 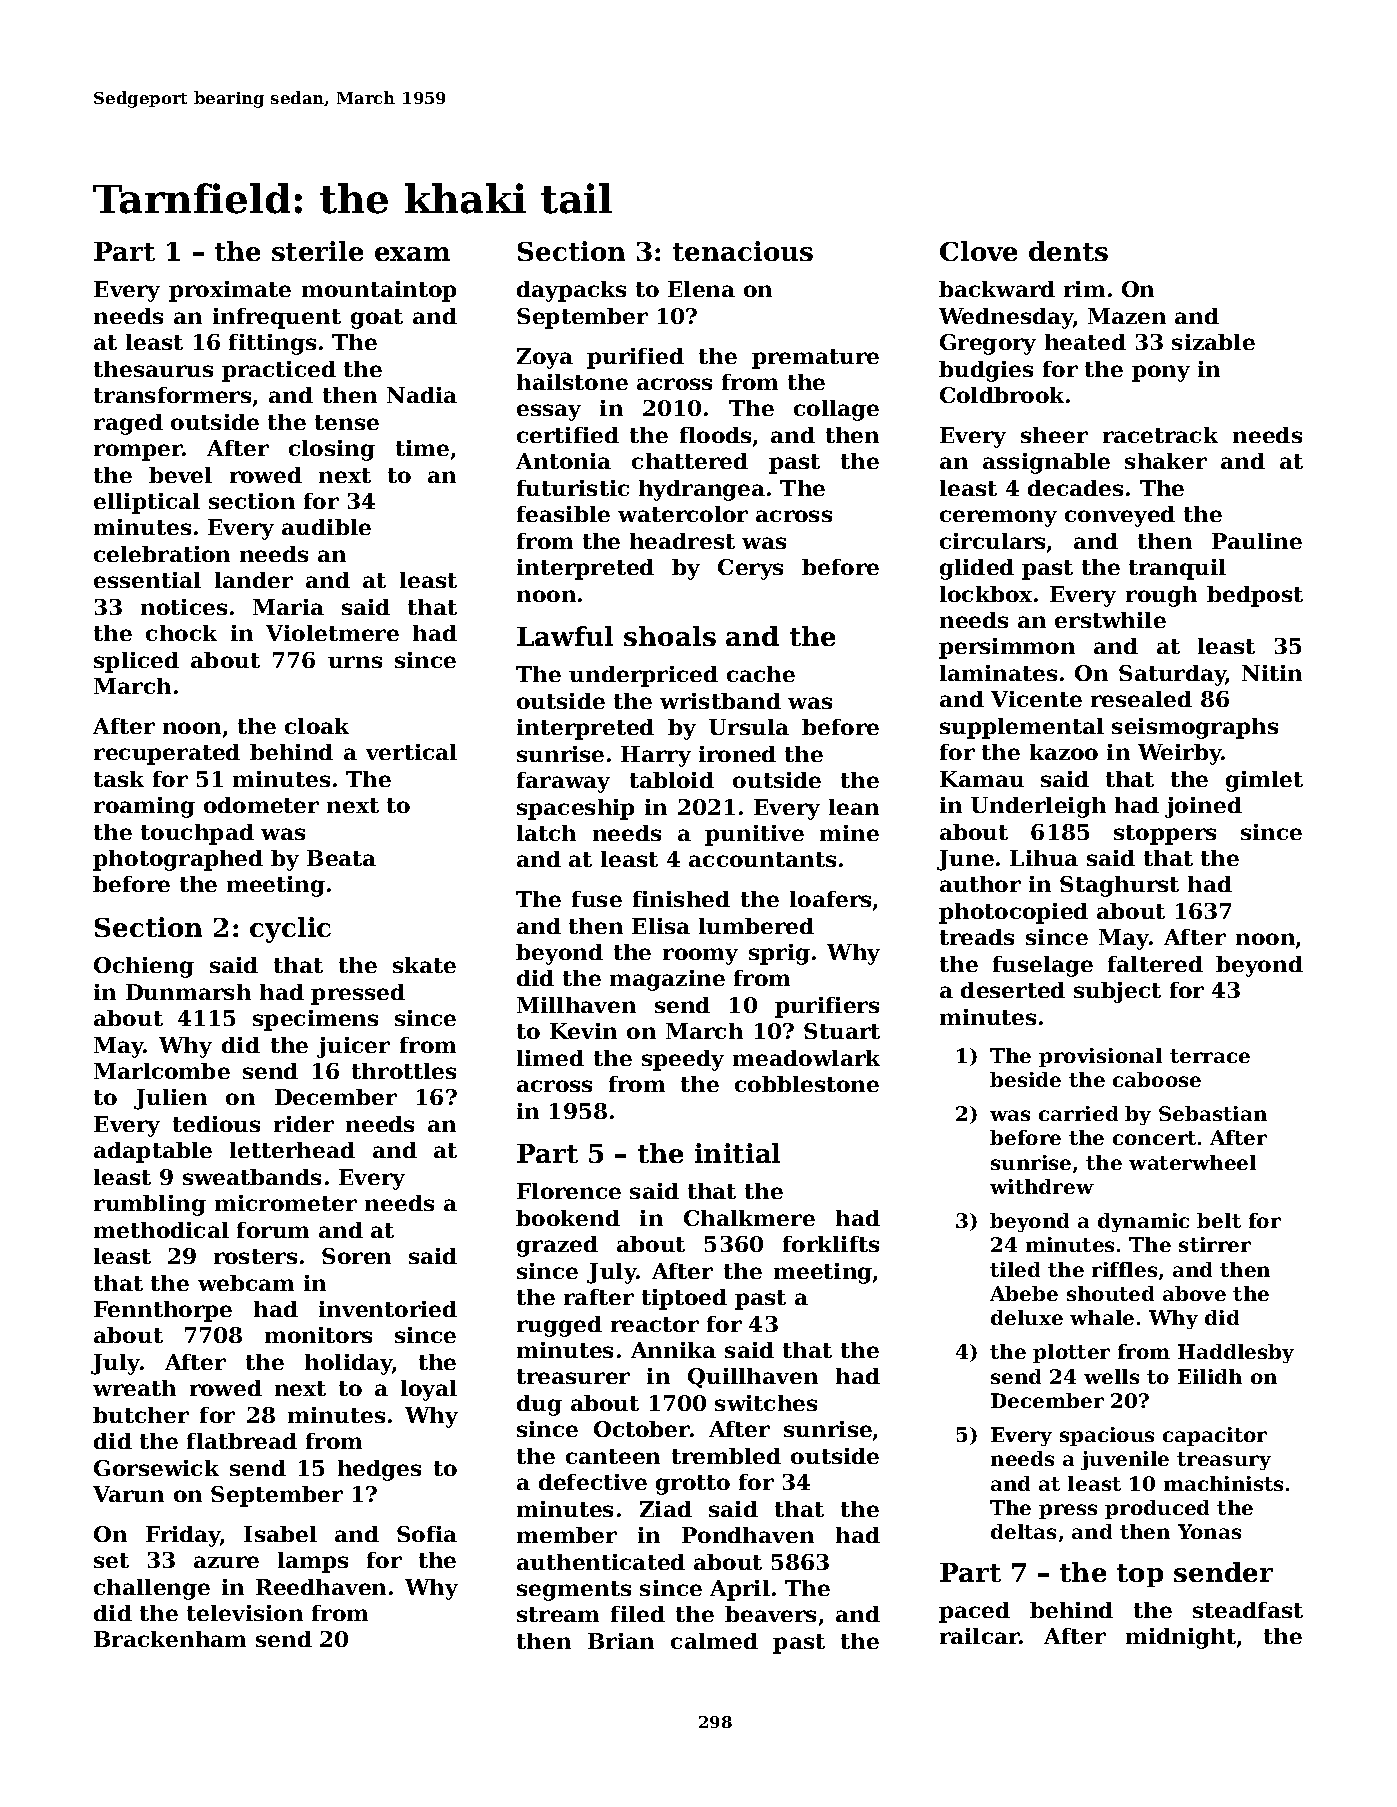 I want to click on limed, so click(x=550, y=1058).
